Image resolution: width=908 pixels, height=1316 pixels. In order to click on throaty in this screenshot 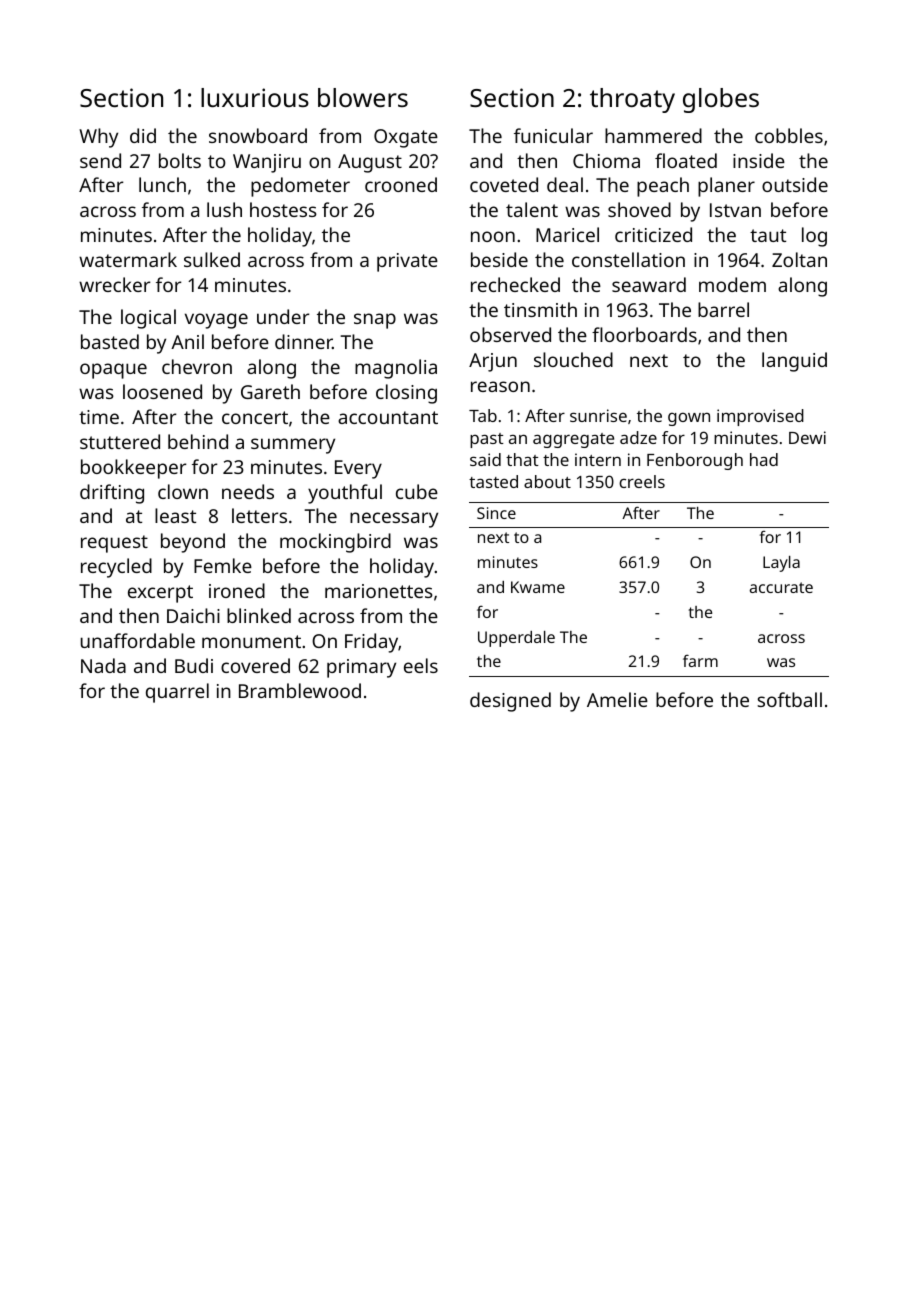, I will do `click(632, 100)`.
